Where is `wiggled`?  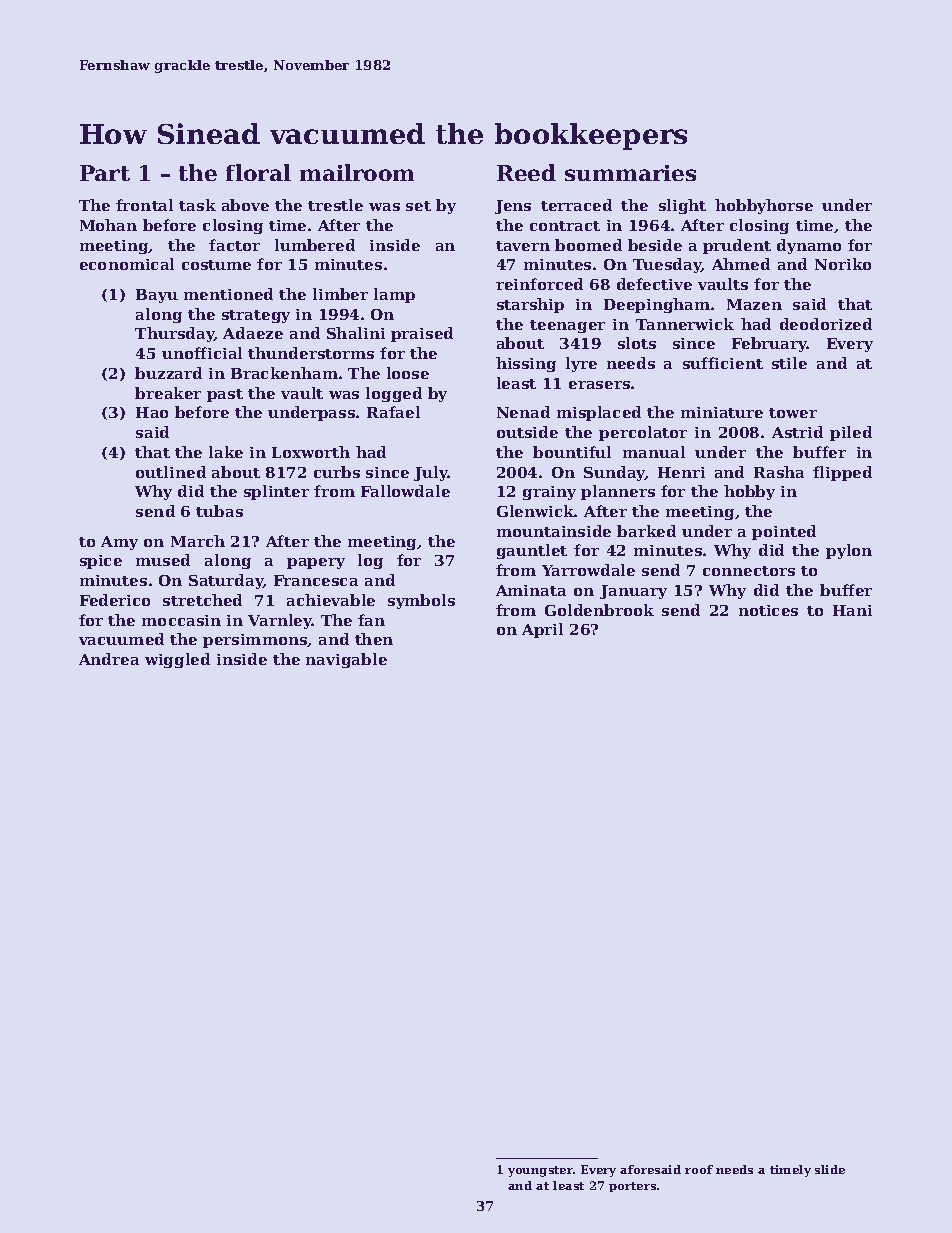 wiggled is located at coordinates (177, 660).
